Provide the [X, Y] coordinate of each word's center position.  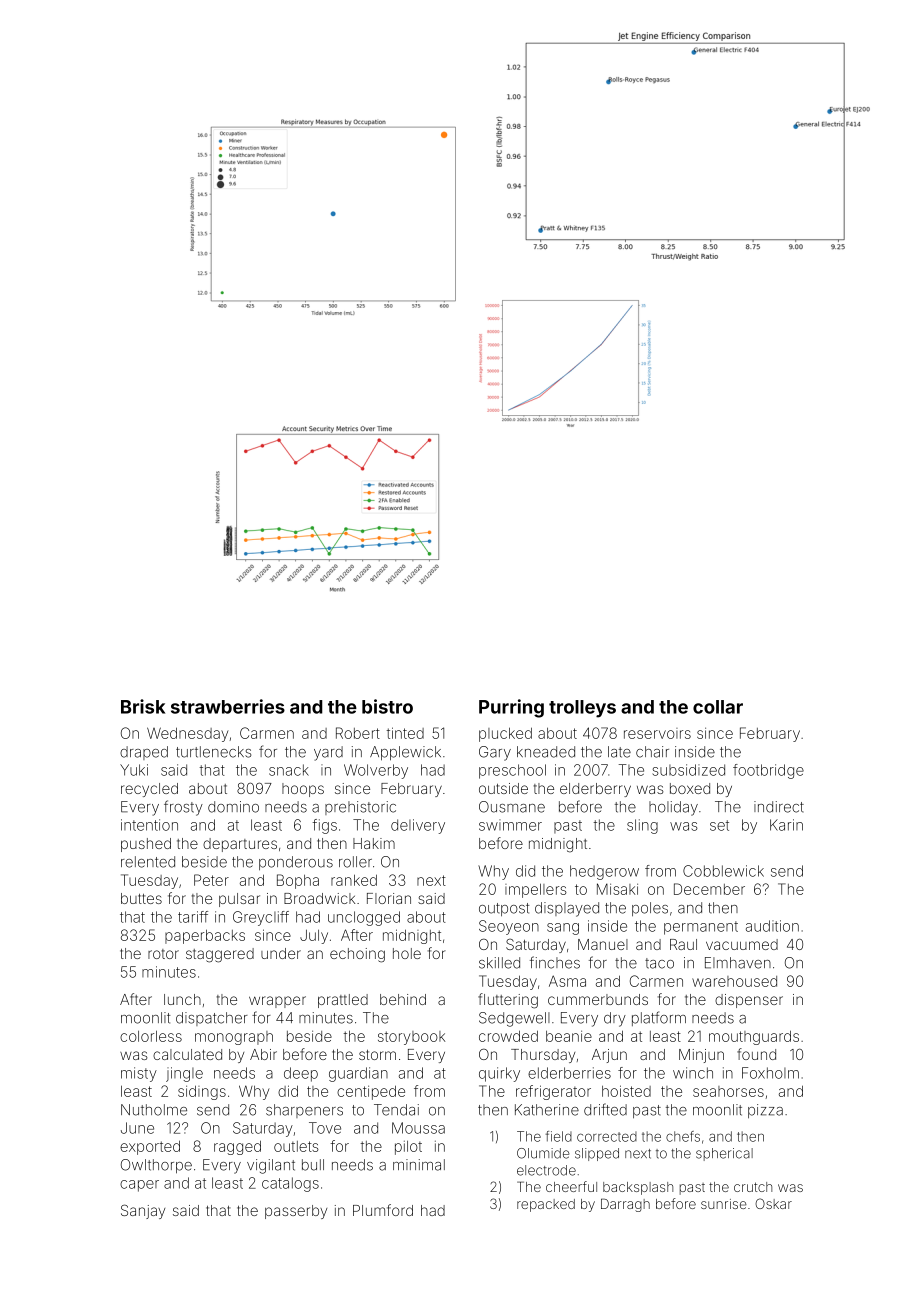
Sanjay [143, 1211]
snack [289, 770]
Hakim [374, 843]
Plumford [383, 1210]
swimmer [510, 825]
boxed [690, 788]
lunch [182, 999]
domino [233, 807]
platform [659, 1018]
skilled [499, 963]
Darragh [625, 1205]
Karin [786, 825]
